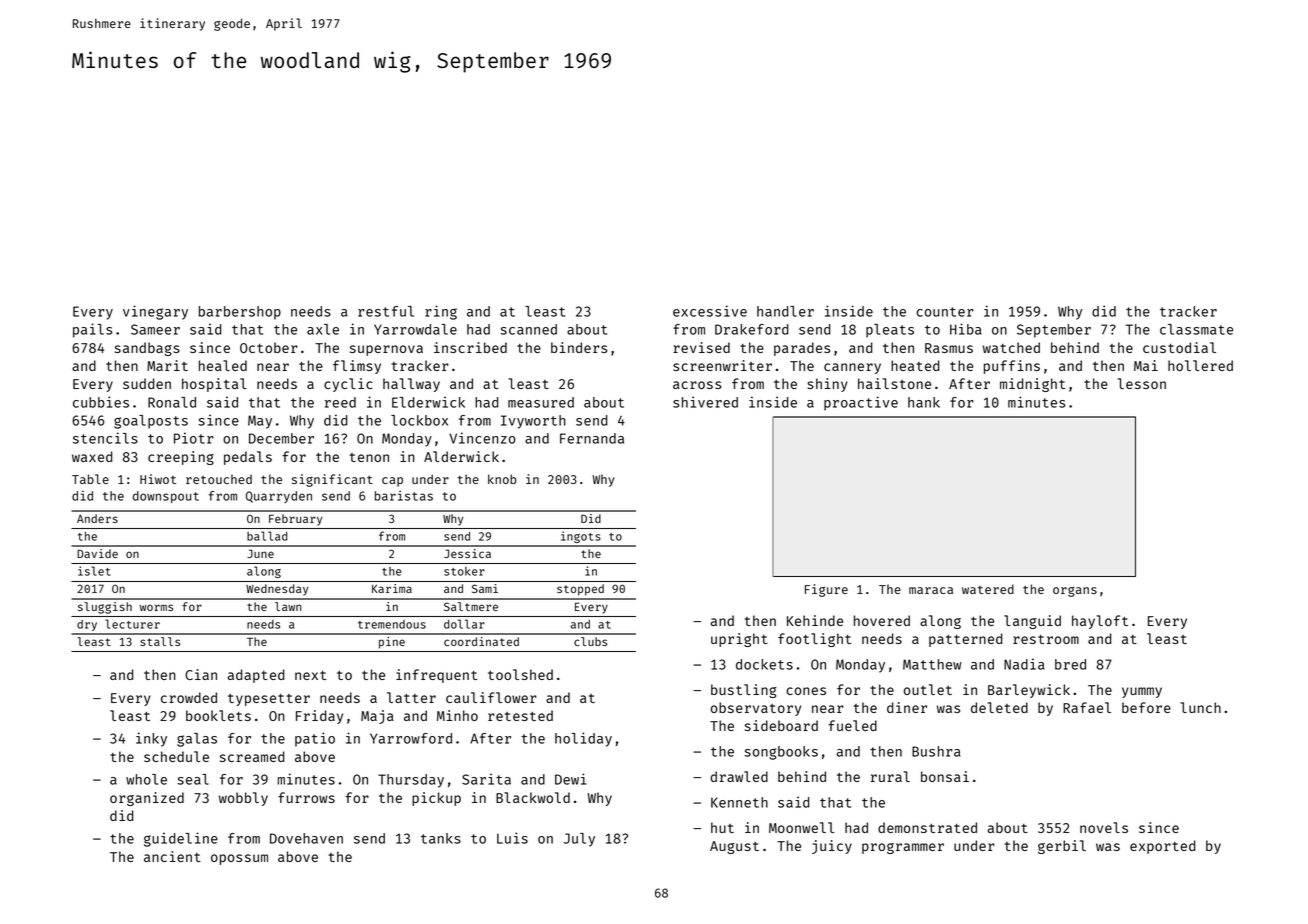  Describe the element at coordinates (441, 312) in the image. I see `ring` at that location.
